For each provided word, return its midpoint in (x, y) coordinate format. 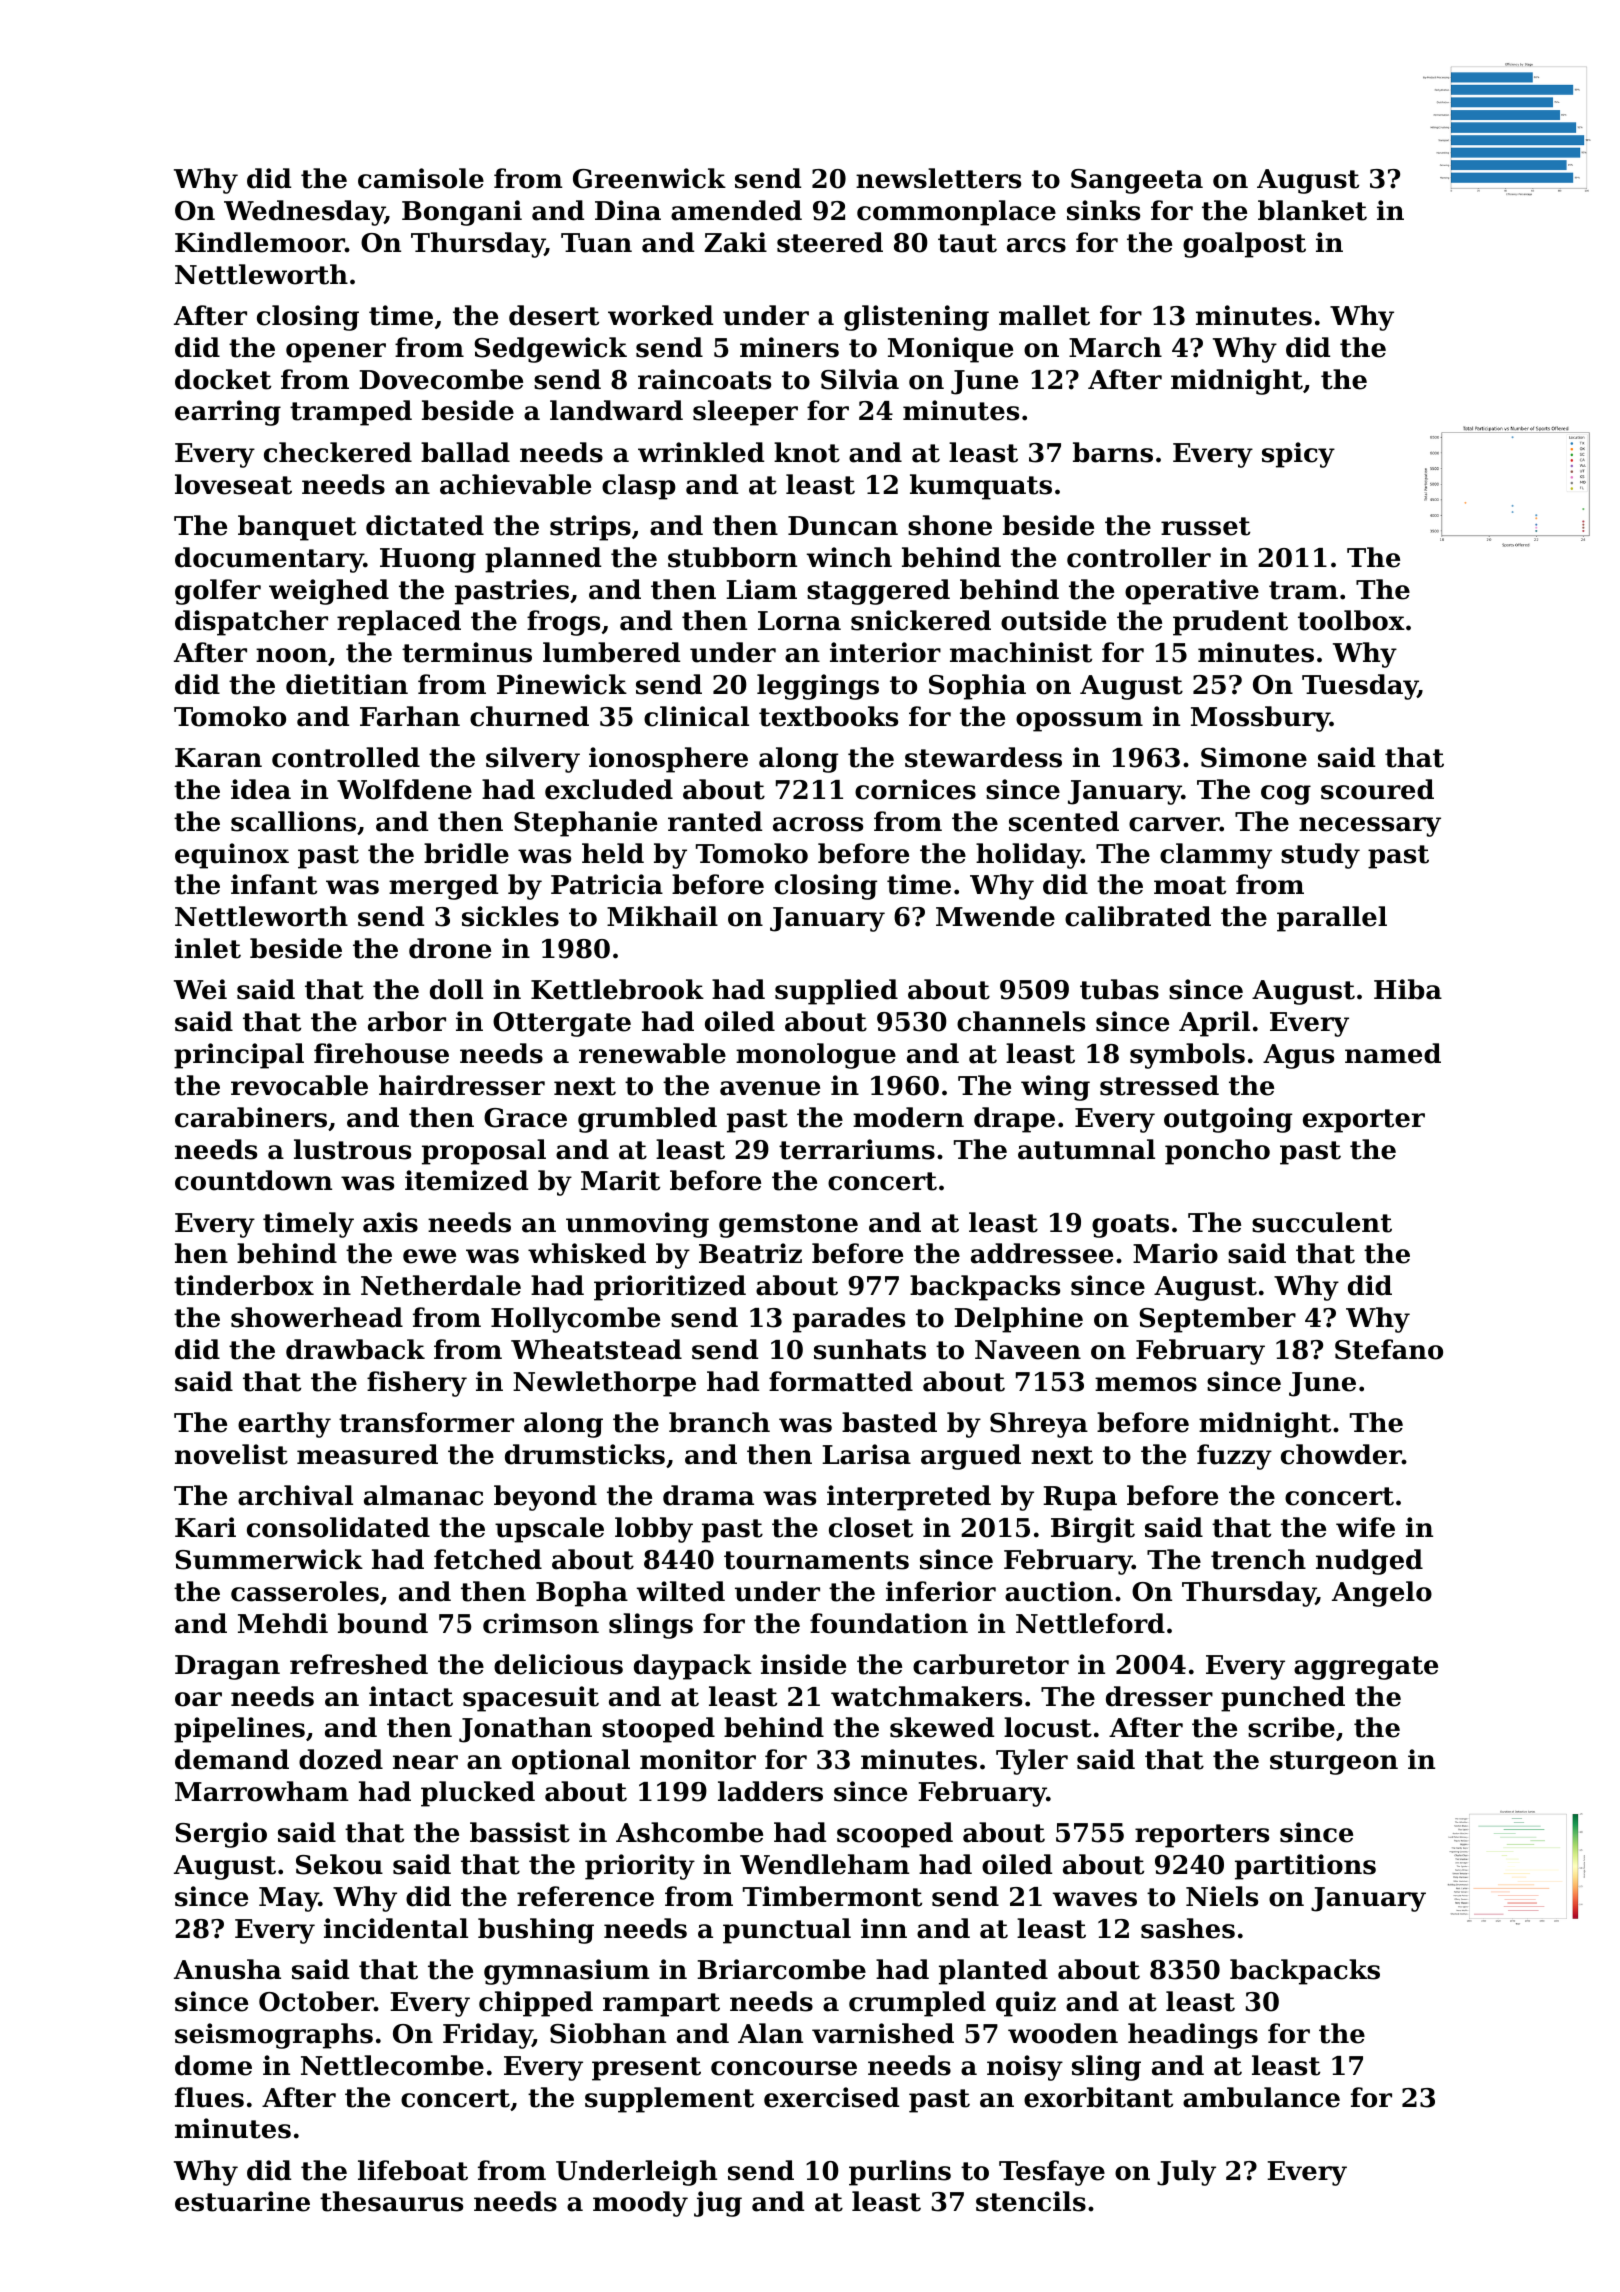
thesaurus (391, 2201)
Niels (1222, 1896)
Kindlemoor (260, 242)
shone (950, 525)
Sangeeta (1137, 181)
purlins (900, 2173)
